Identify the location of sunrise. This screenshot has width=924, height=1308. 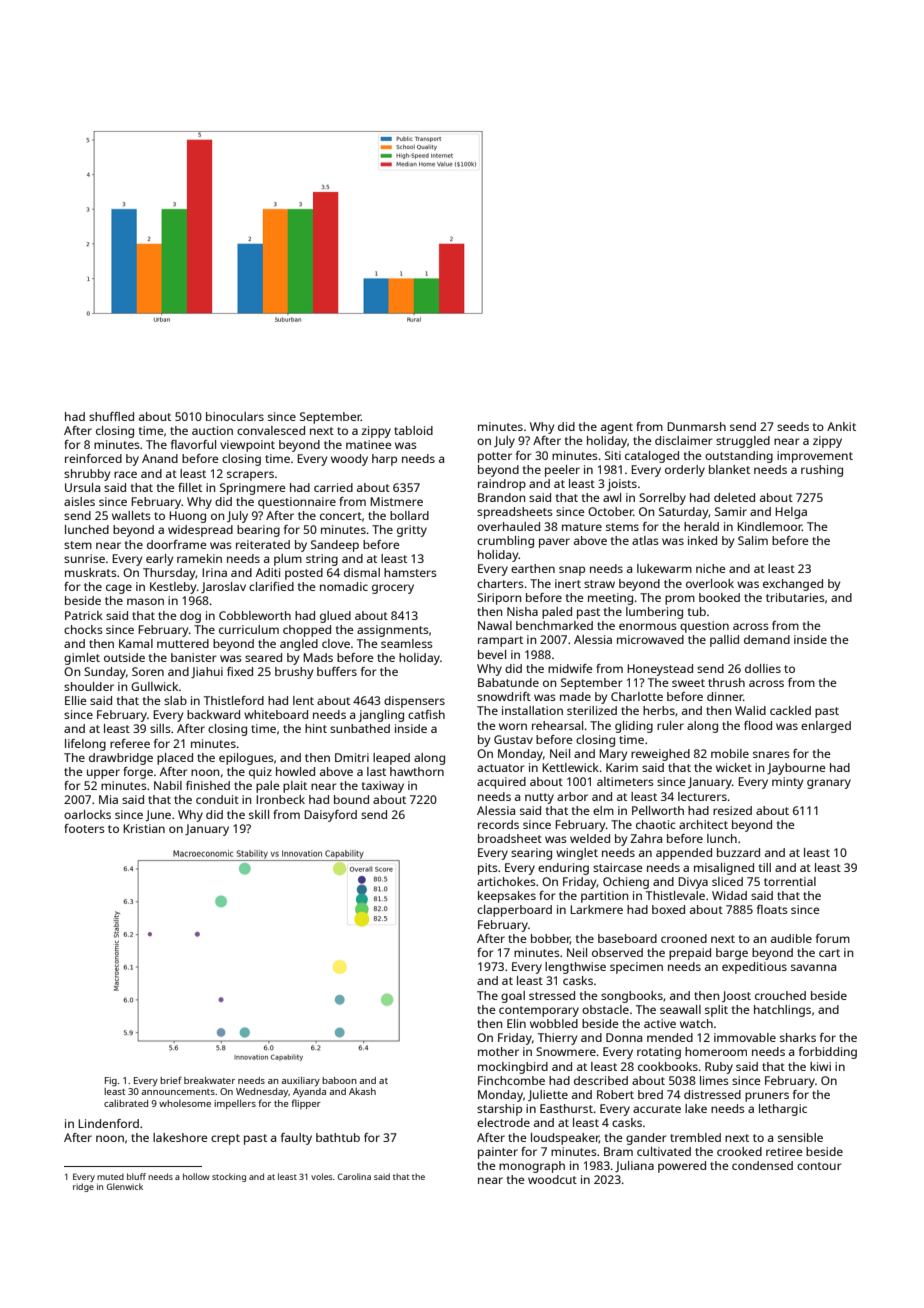
(84, 558).
